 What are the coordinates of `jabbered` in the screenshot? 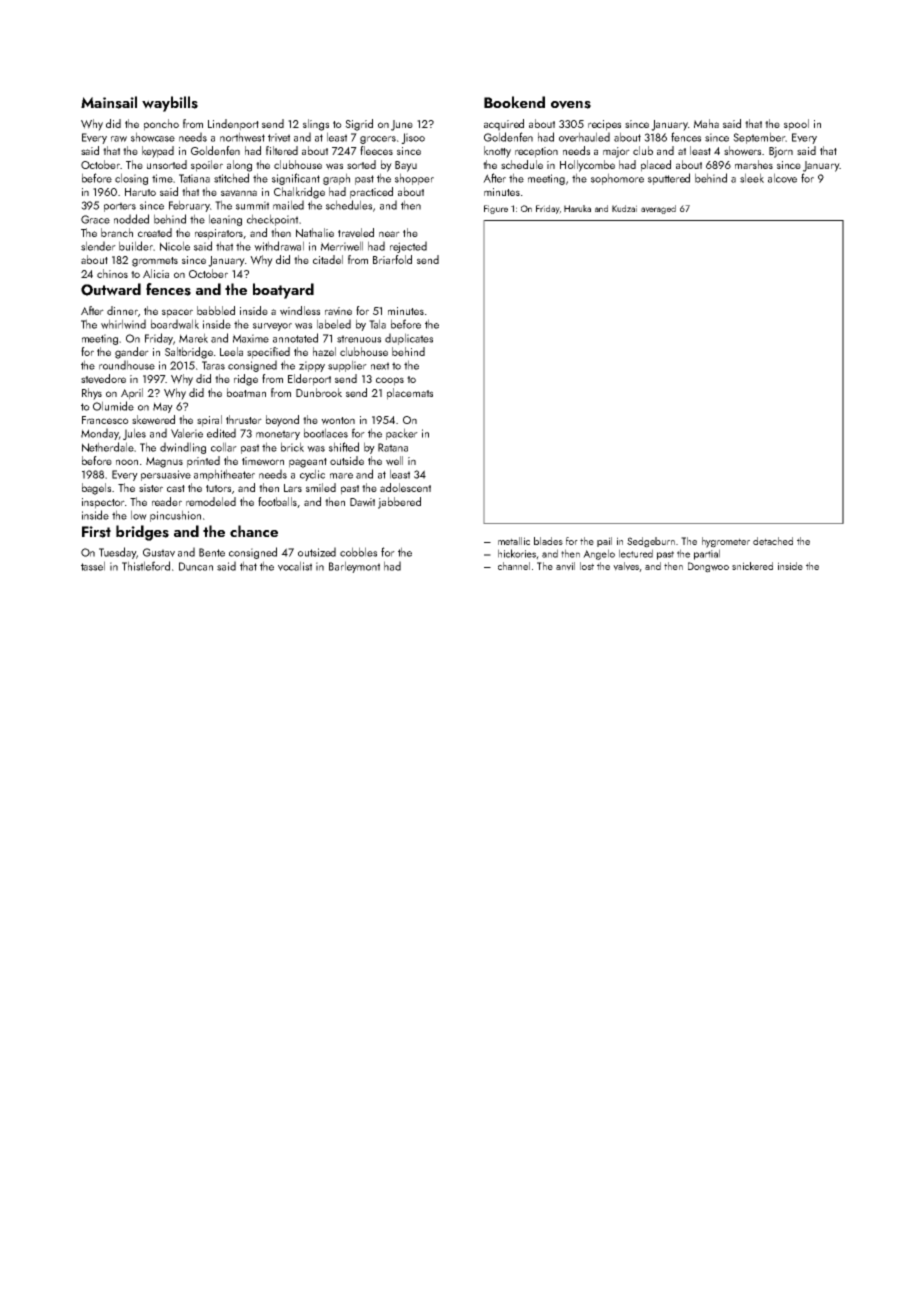 It's located at (399, 503).
